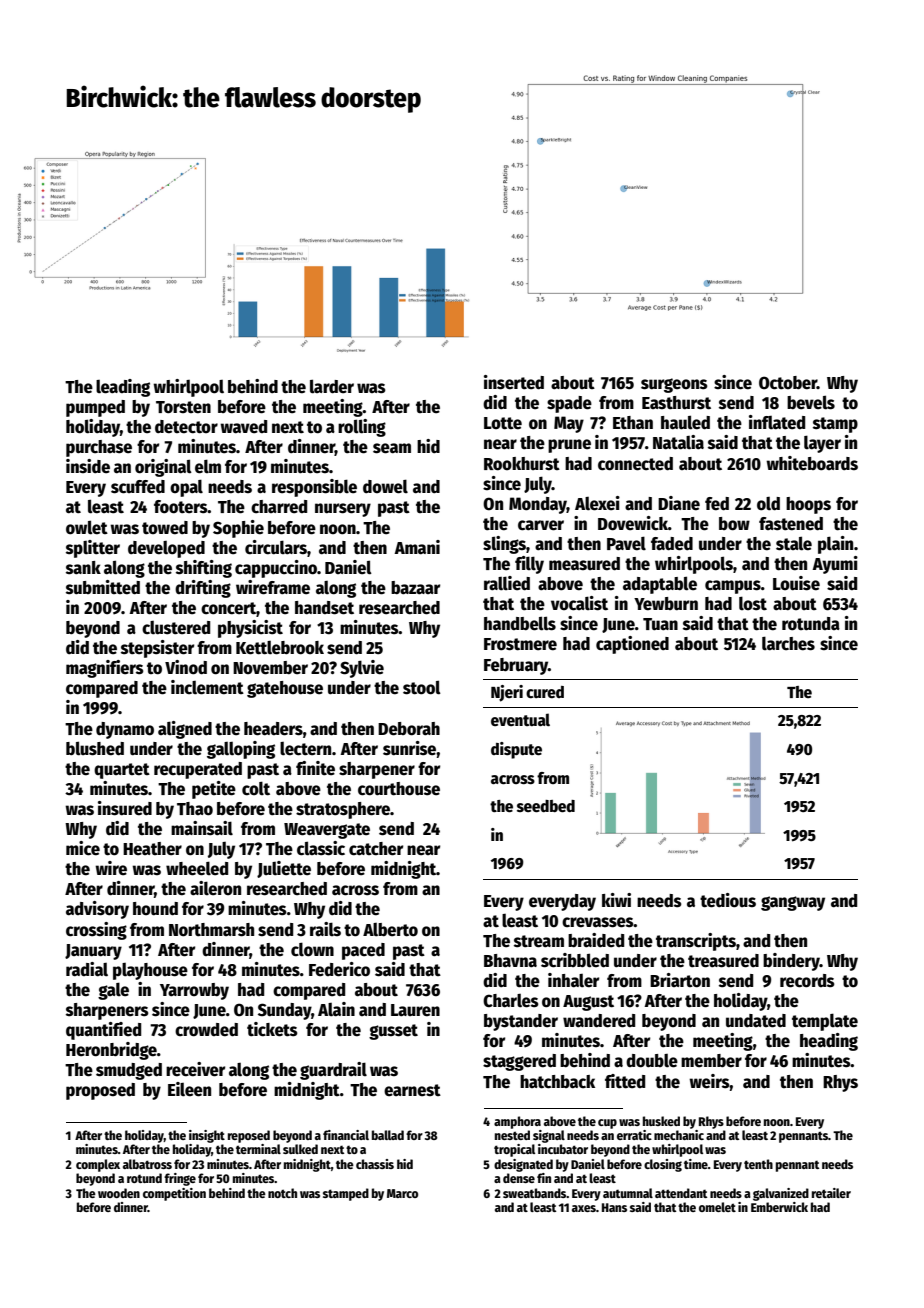 This screenshot has width=924, height=1308. What do you see at coordinates (674, 385) in the screenshot?
I see `surgeons` at bounding box center [674, 385].
